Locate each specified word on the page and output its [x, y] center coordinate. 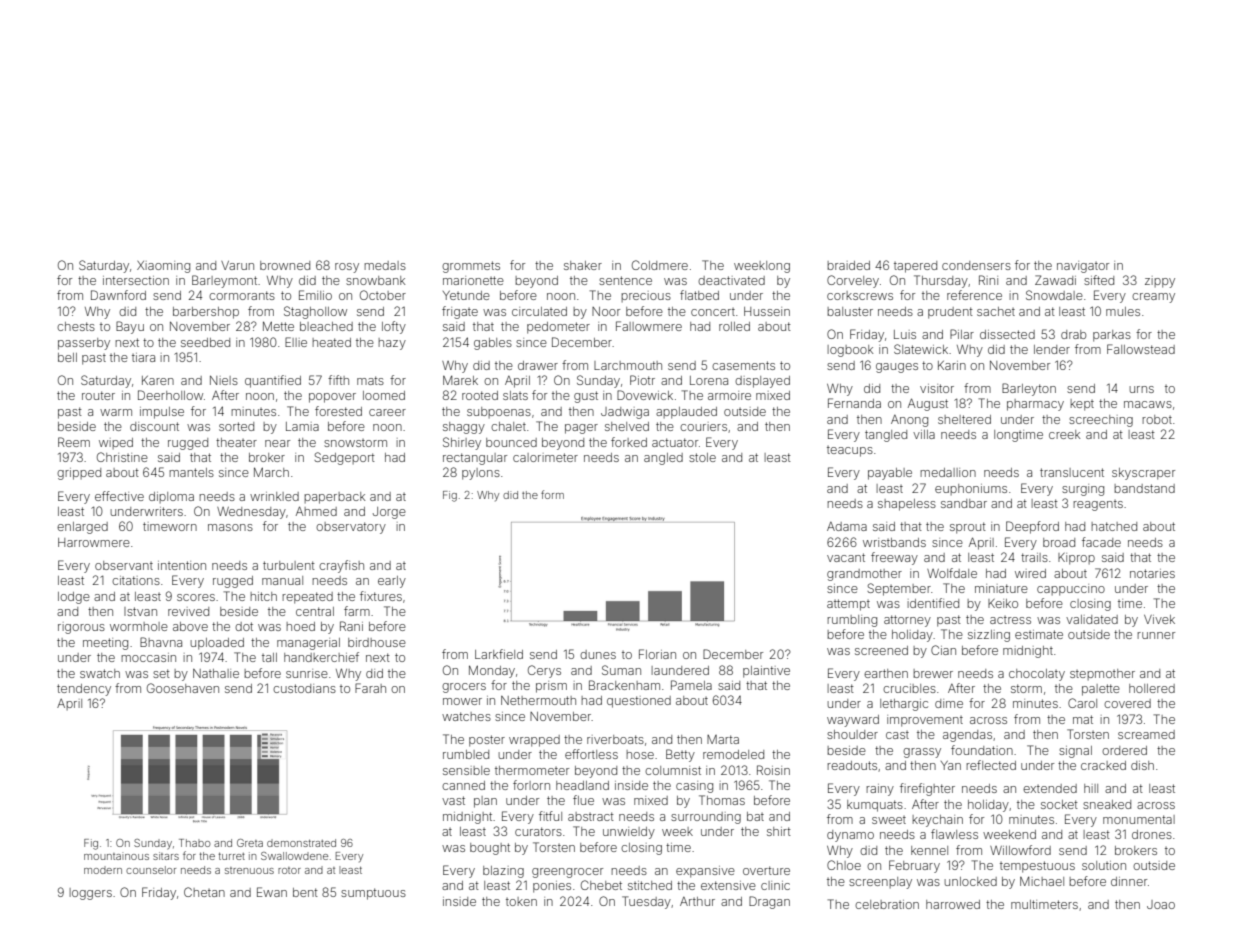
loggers [90, 894]
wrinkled [274, 496]
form [552, 494]
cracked [1103, 765]
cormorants [242, 295]
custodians [304, 688]
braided [848, 265]
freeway [894, 558]
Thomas [722, 800]
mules [1123, 311]
